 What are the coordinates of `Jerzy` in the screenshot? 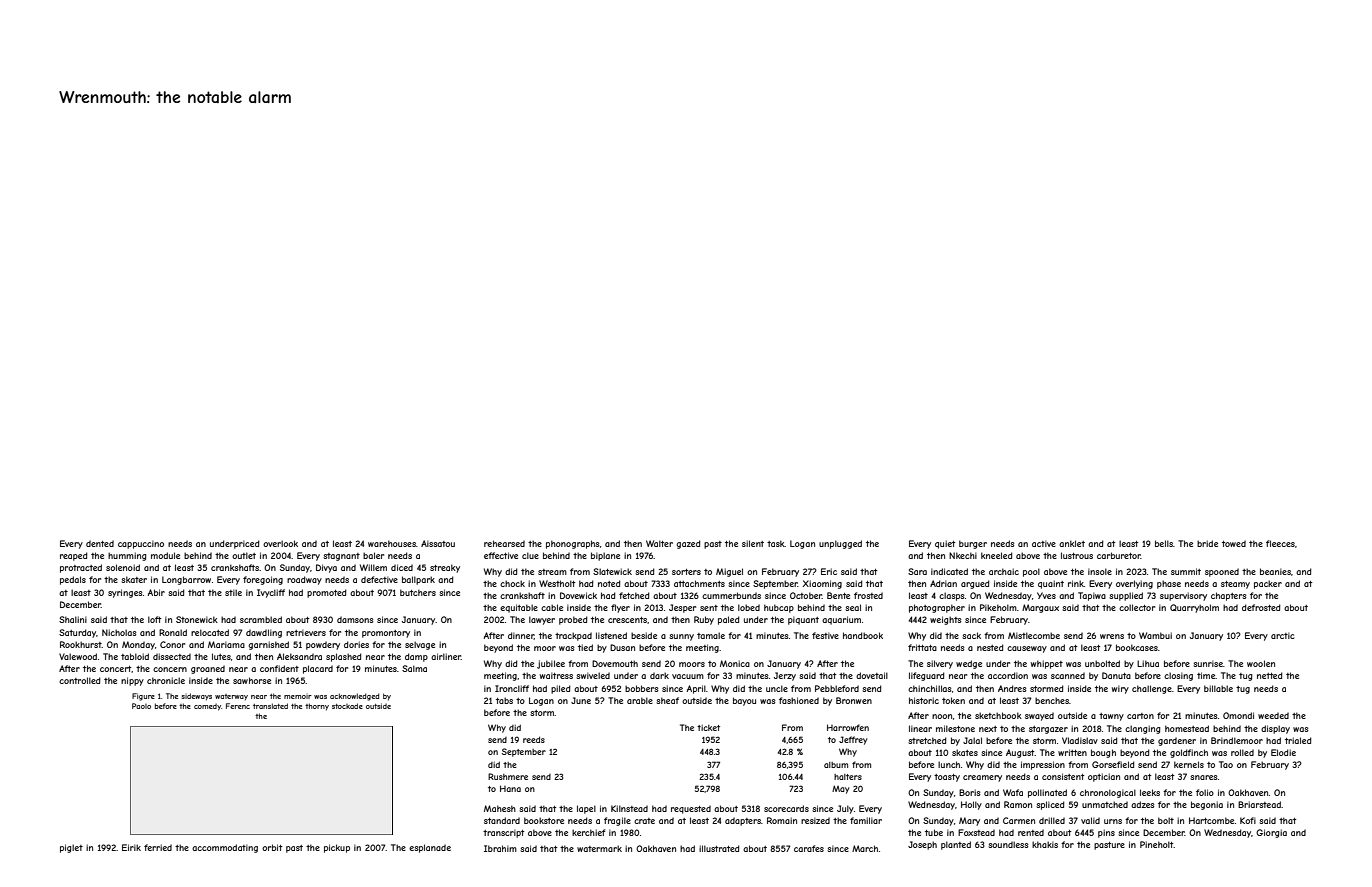 It's located at (785, 676).
